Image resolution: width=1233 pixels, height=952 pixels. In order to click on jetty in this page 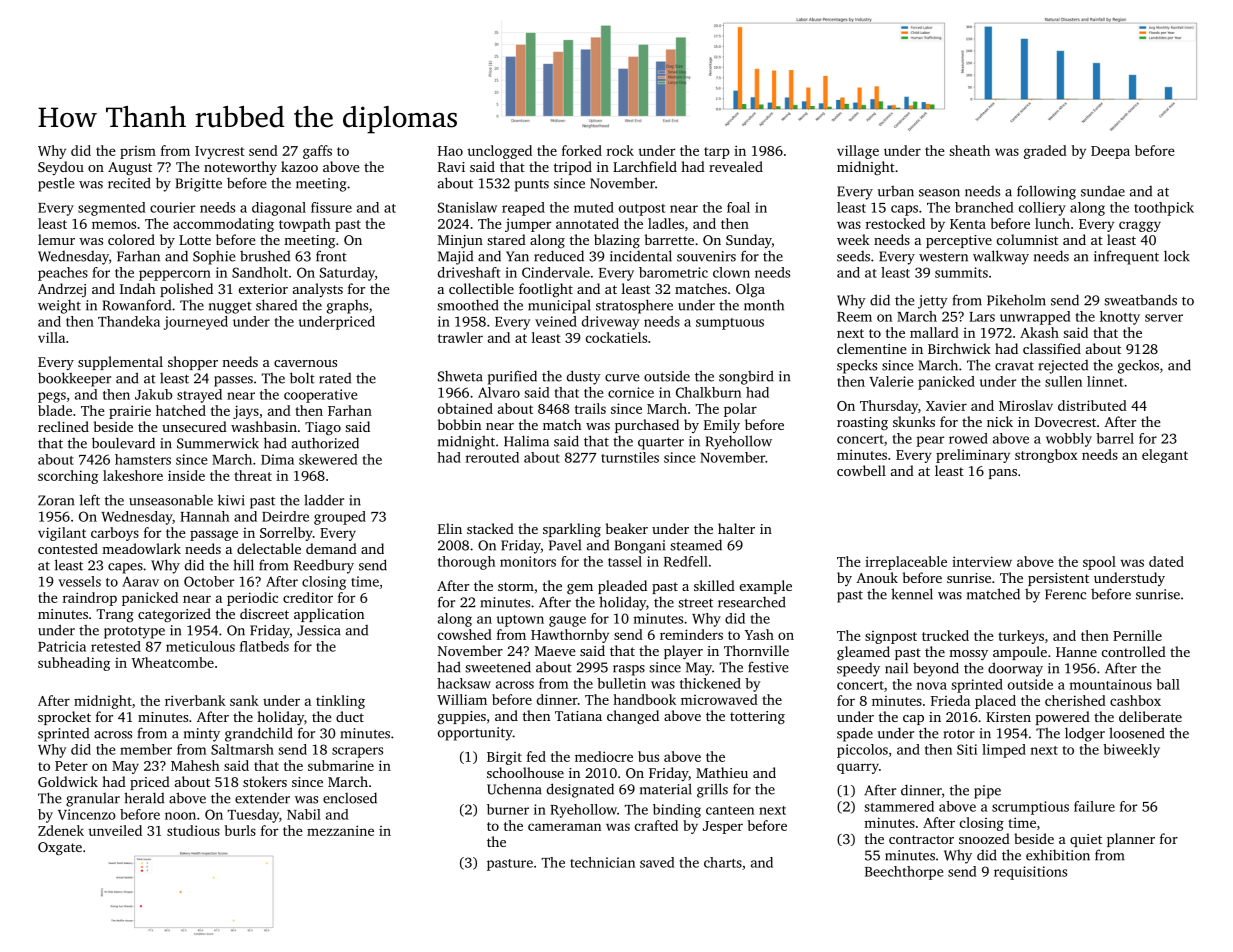, I will do `click(933, 302)`.
